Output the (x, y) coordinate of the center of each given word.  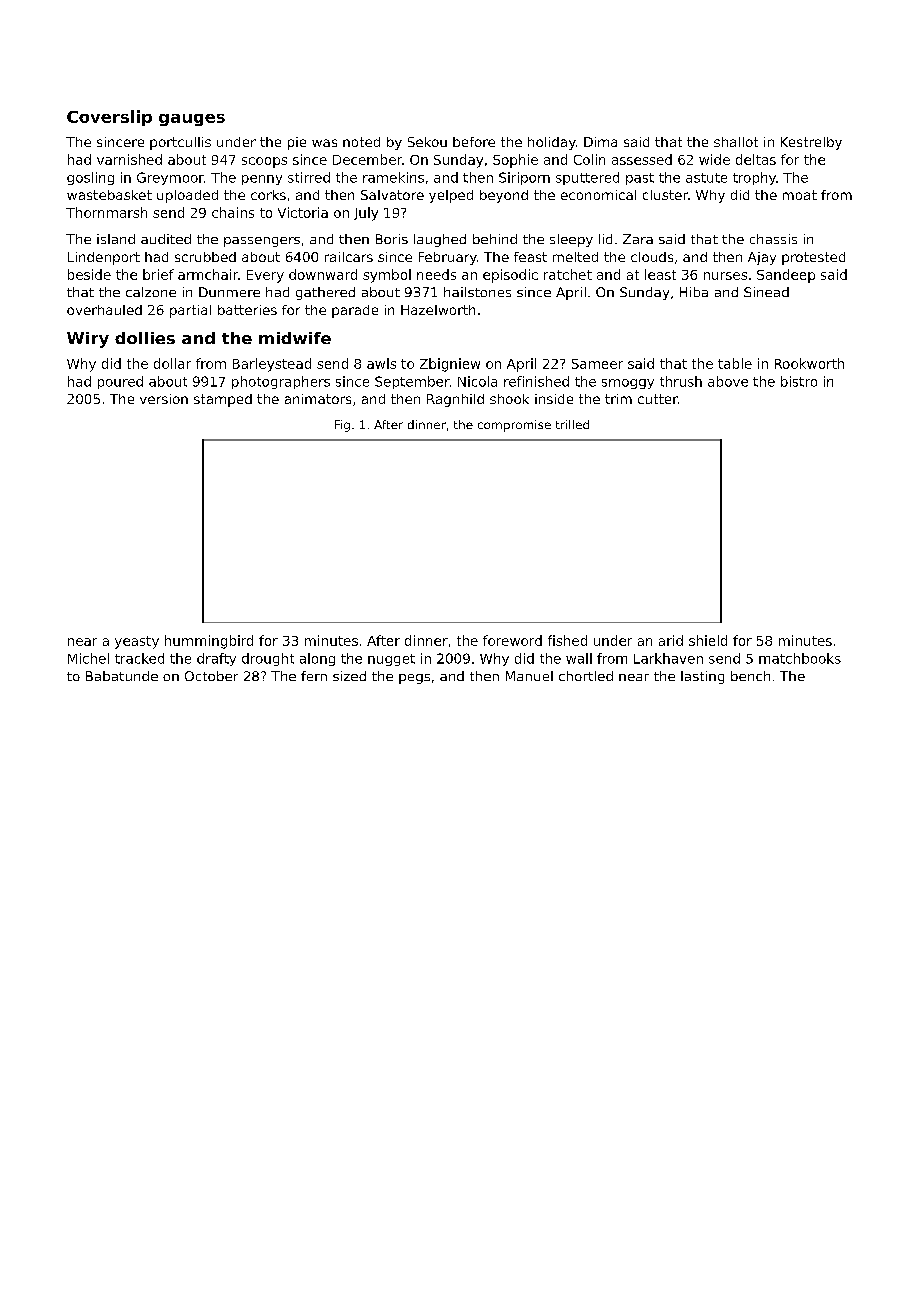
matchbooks (800, 658)
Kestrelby (811, 143)
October (211, 676)
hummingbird (209, 642)
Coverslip (109, 118)
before (474, 142)
